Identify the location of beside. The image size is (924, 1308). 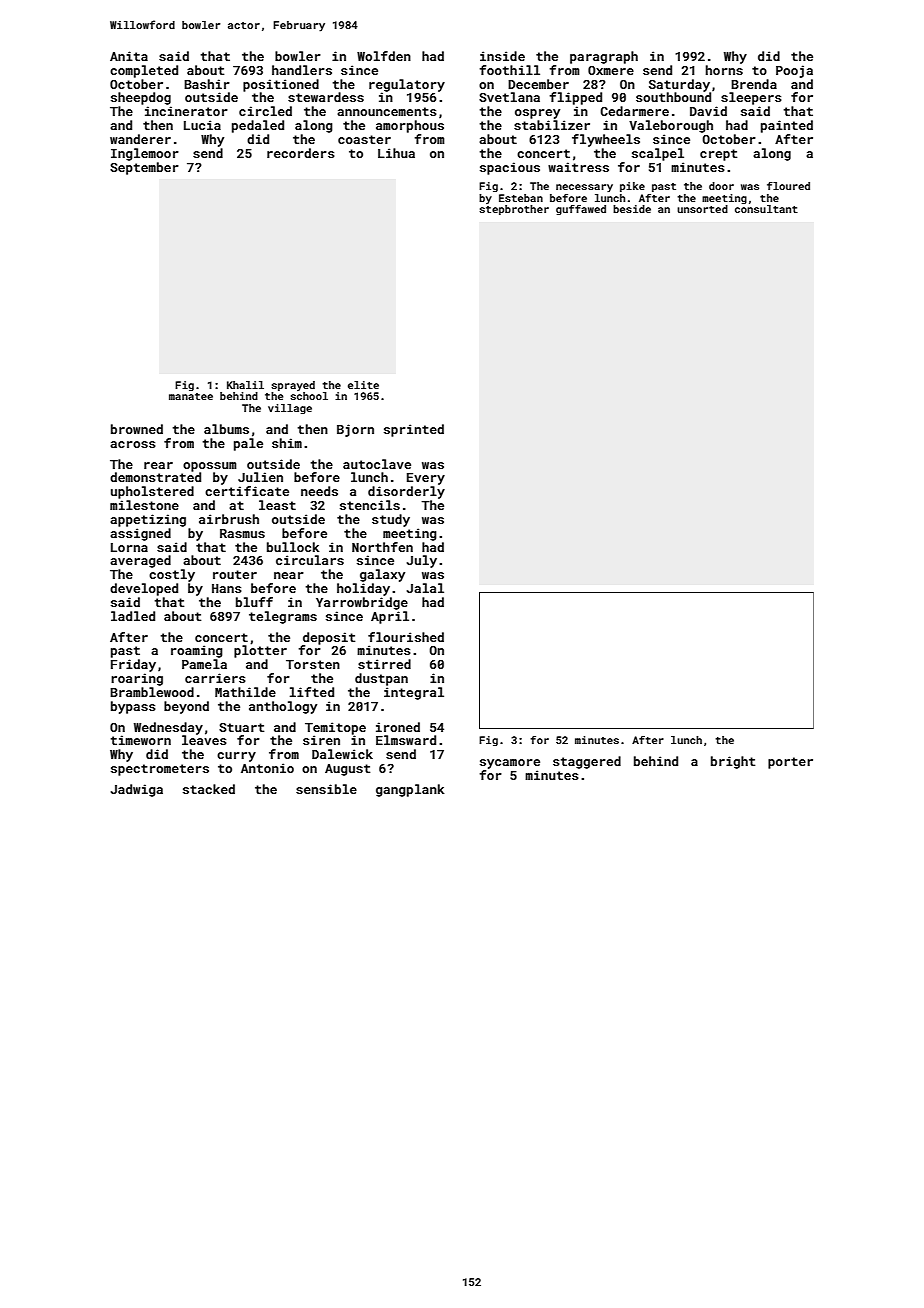
(632, 209).
